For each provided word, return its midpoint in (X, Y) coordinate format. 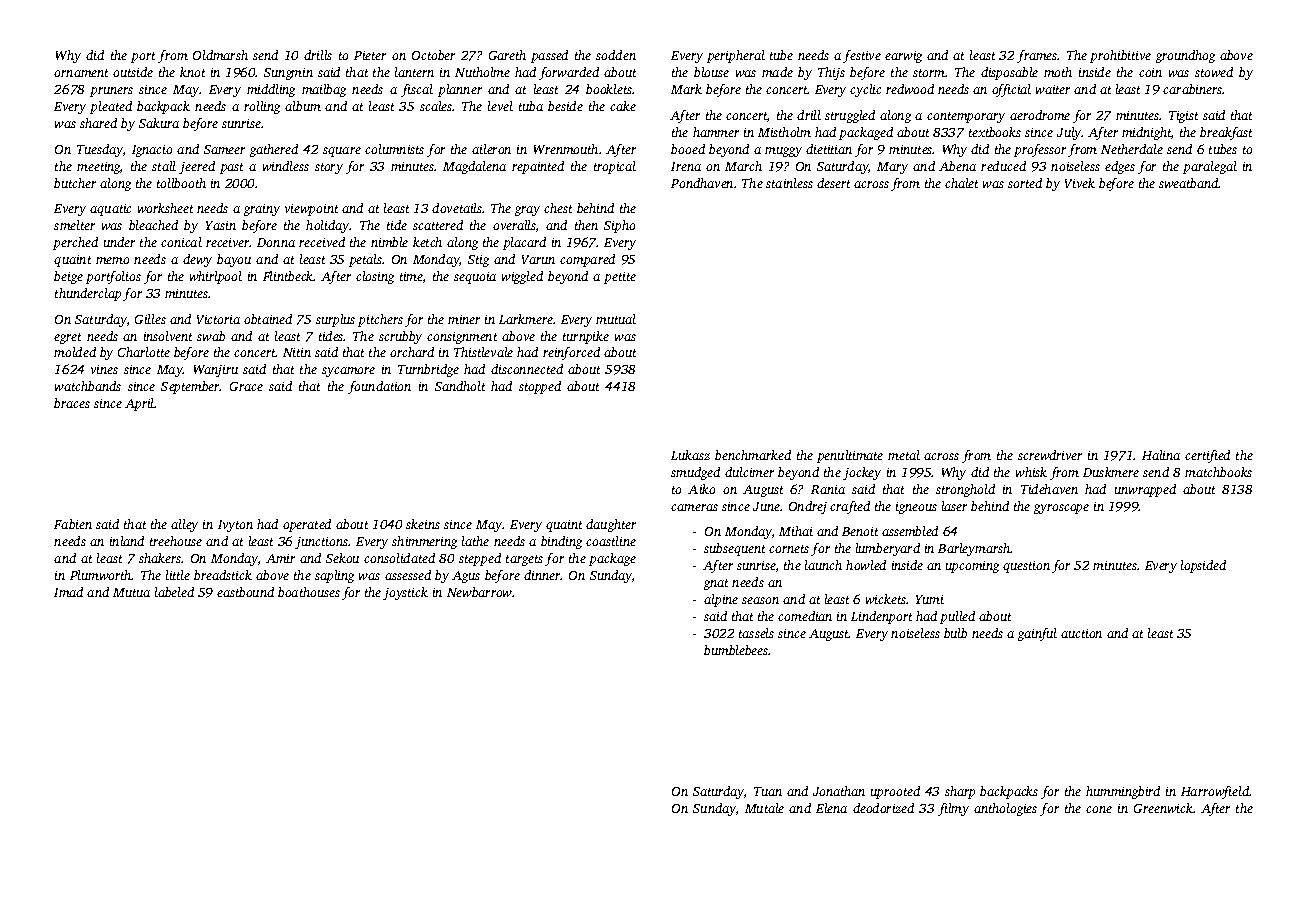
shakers (160, 558)
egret (67, 338)
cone (1099, 809)
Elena (831, 808)
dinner (542, 575)
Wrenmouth (566, 149)
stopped (540, 387)
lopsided (1203, 566)
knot (192, 72)
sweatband (1189, 183)
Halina (1161, 455)
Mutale (764, 808)
